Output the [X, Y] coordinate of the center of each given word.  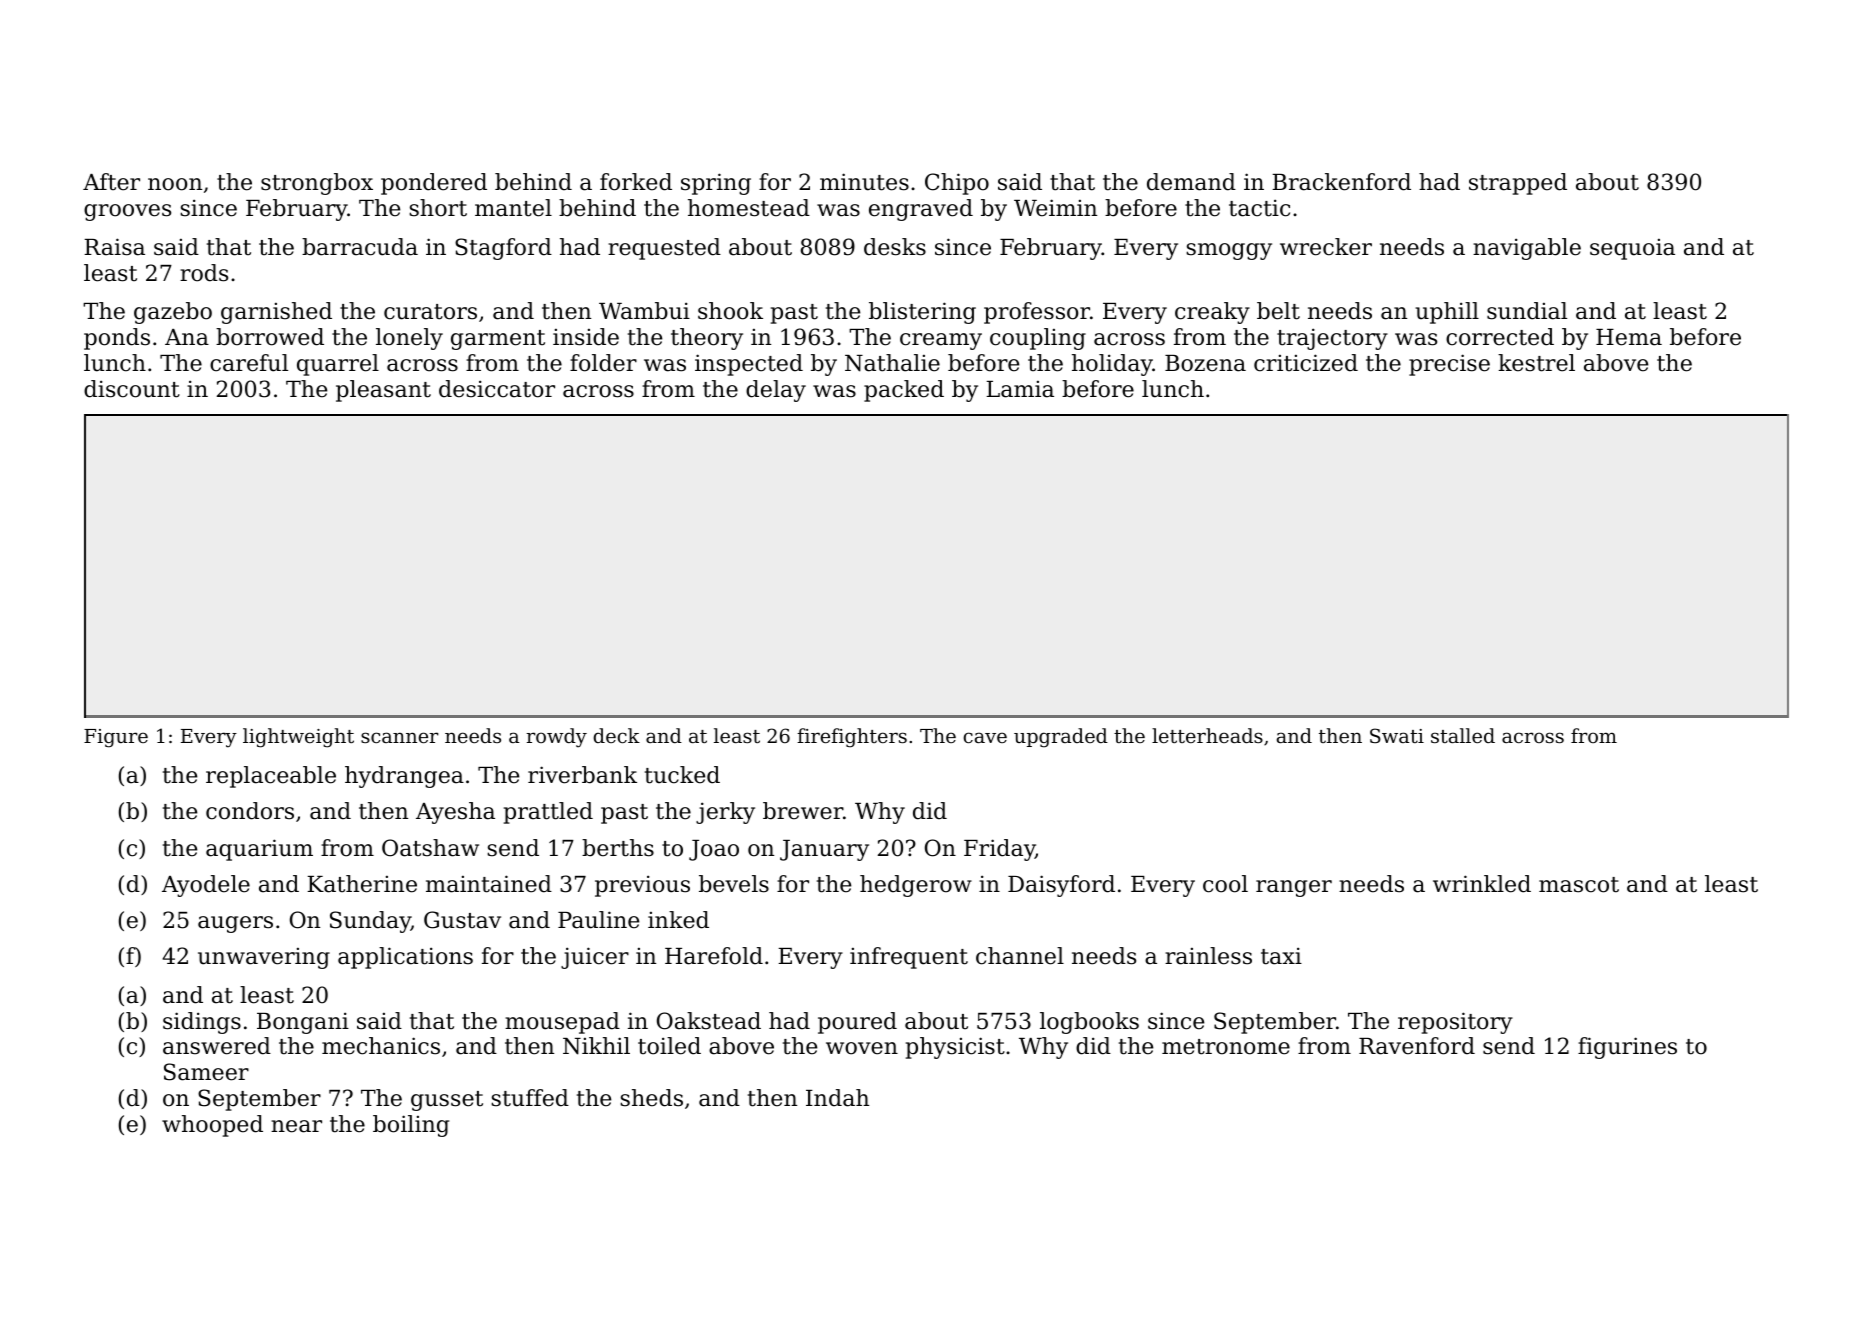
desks [895, 247]
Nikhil [596, 1046]
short [438, 208]
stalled [1463, 735]
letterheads [1207, 735]
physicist [955, 1048]
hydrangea [404, 777]
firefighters [852, 738]
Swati [1397, 735]
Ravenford [1417, 1046]
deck [616, 735]
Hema [1629, 337]
